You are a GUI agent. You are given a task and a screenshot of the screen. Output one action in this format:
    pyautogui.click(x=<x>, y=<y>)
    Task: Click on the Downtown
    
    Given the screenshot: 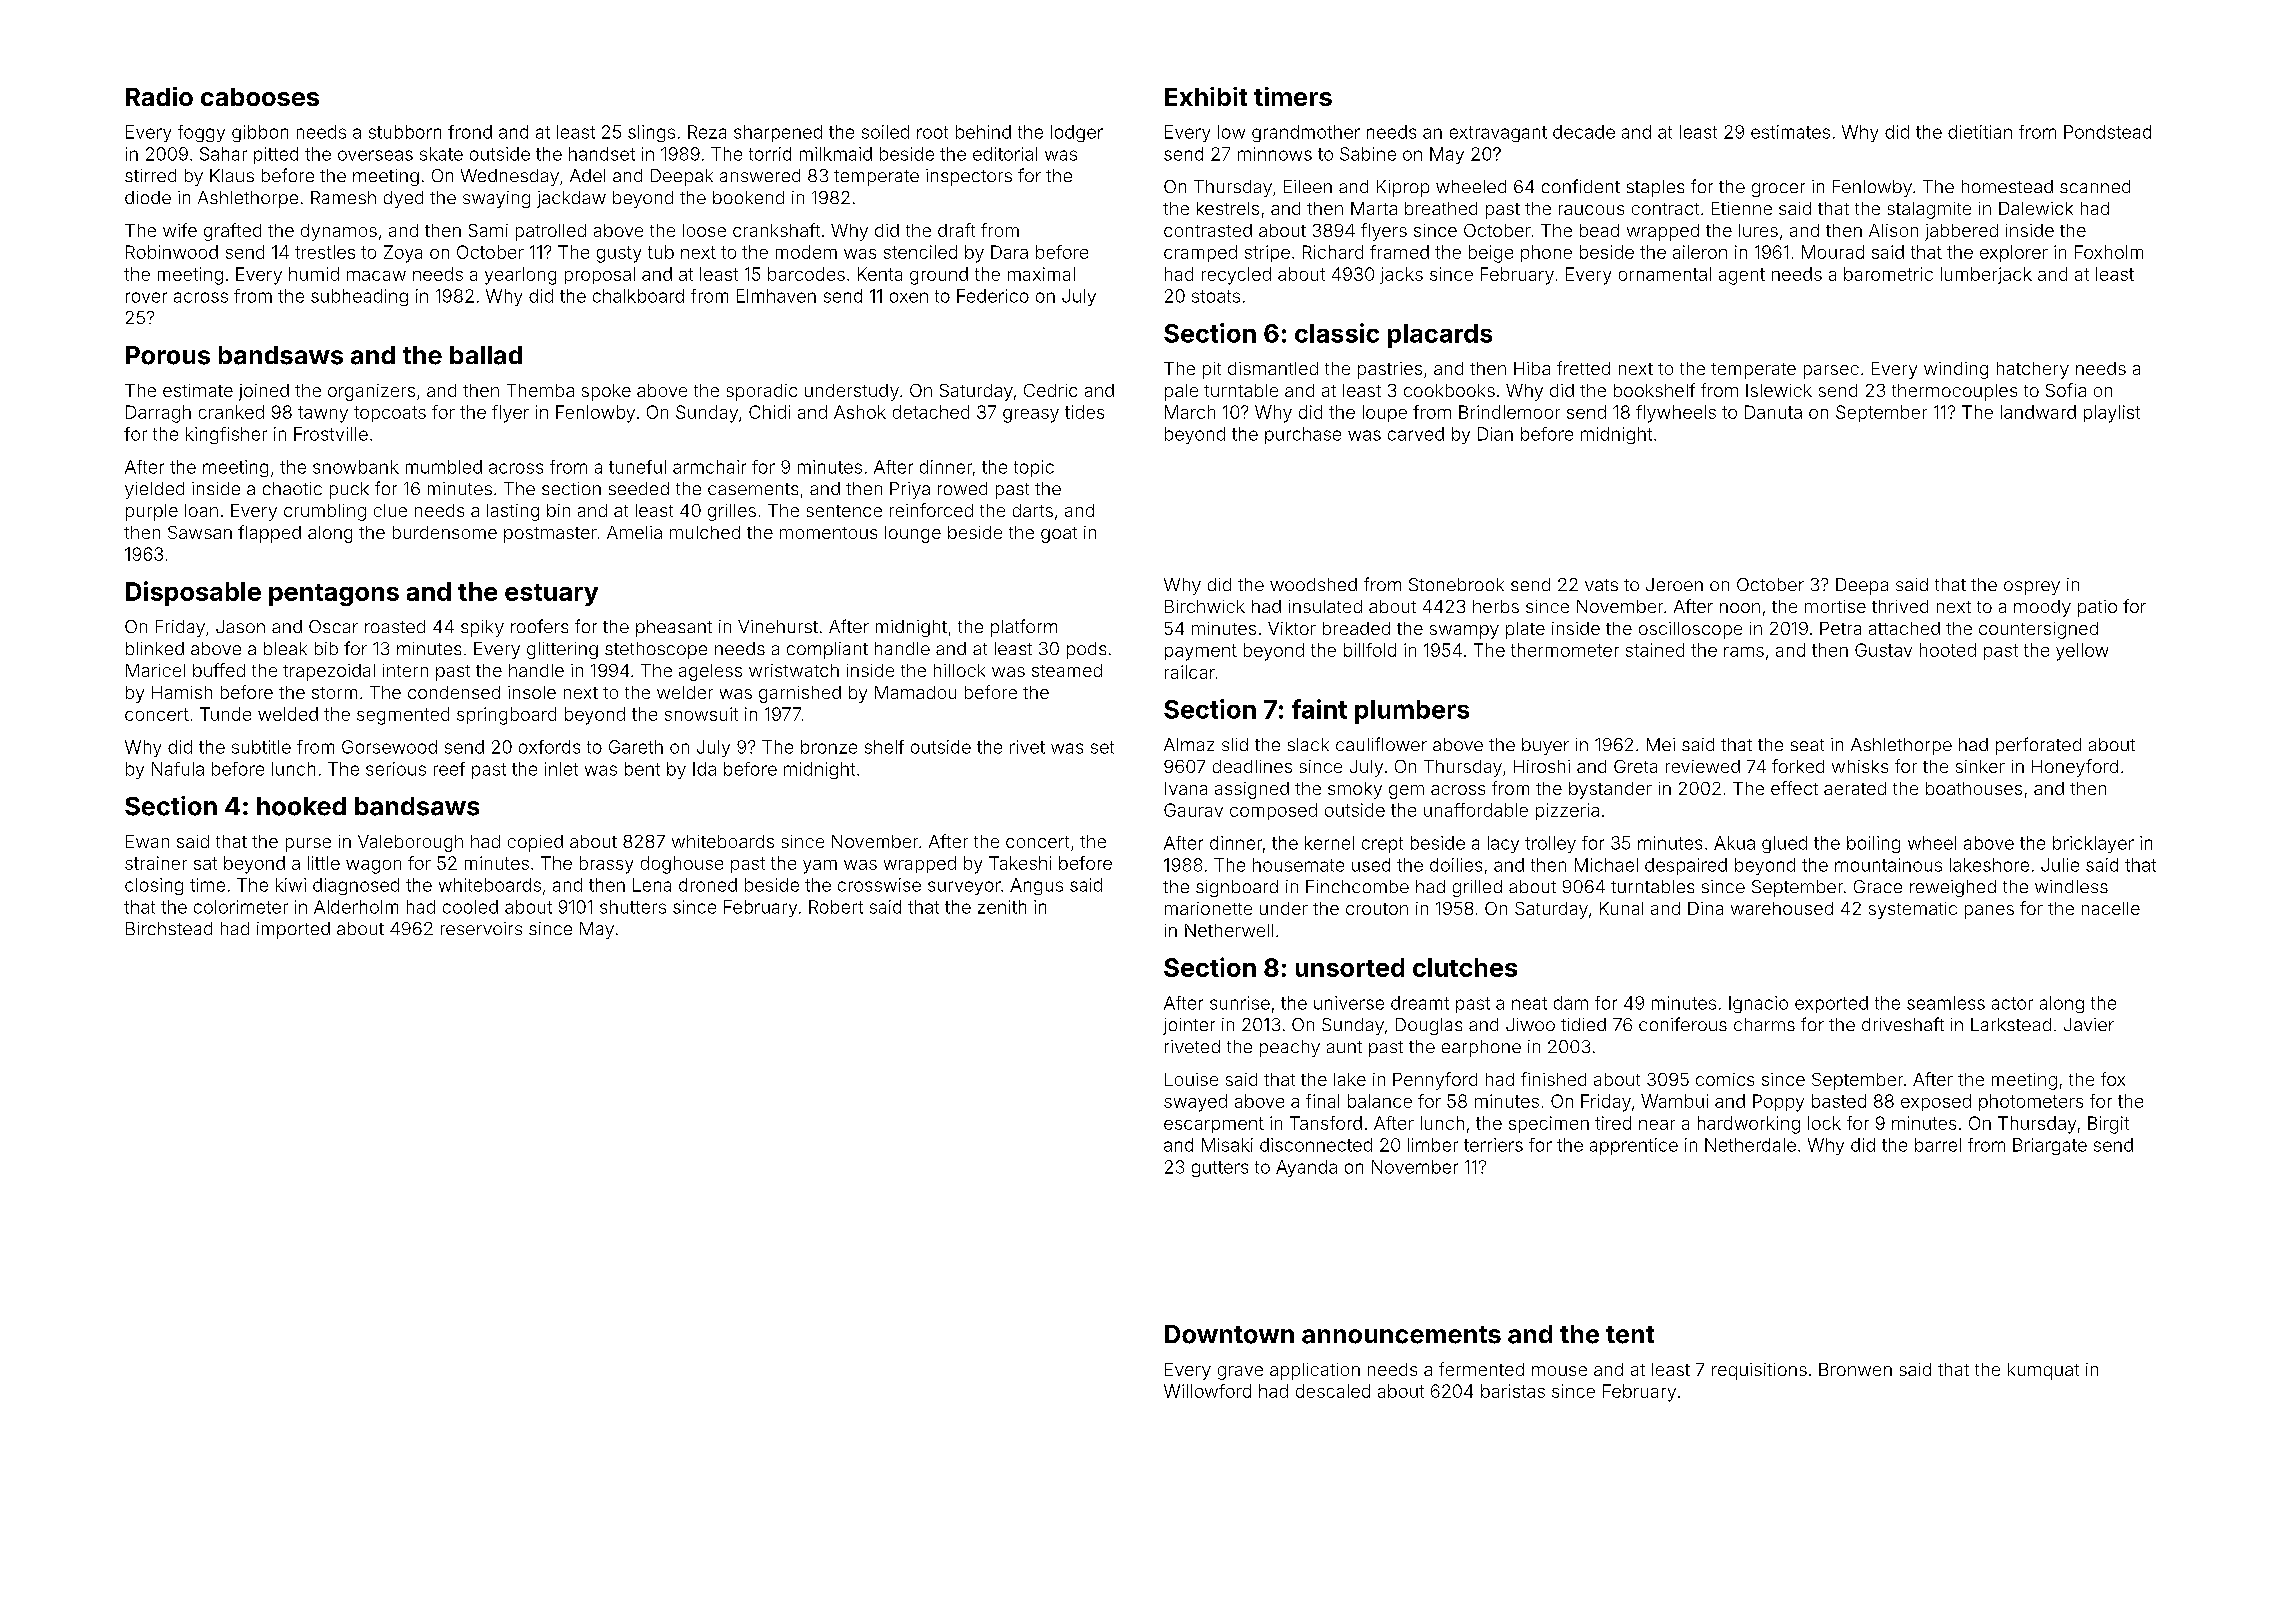 What is the action you would take?
    pyautogui.click(x=1229, y=1334)
